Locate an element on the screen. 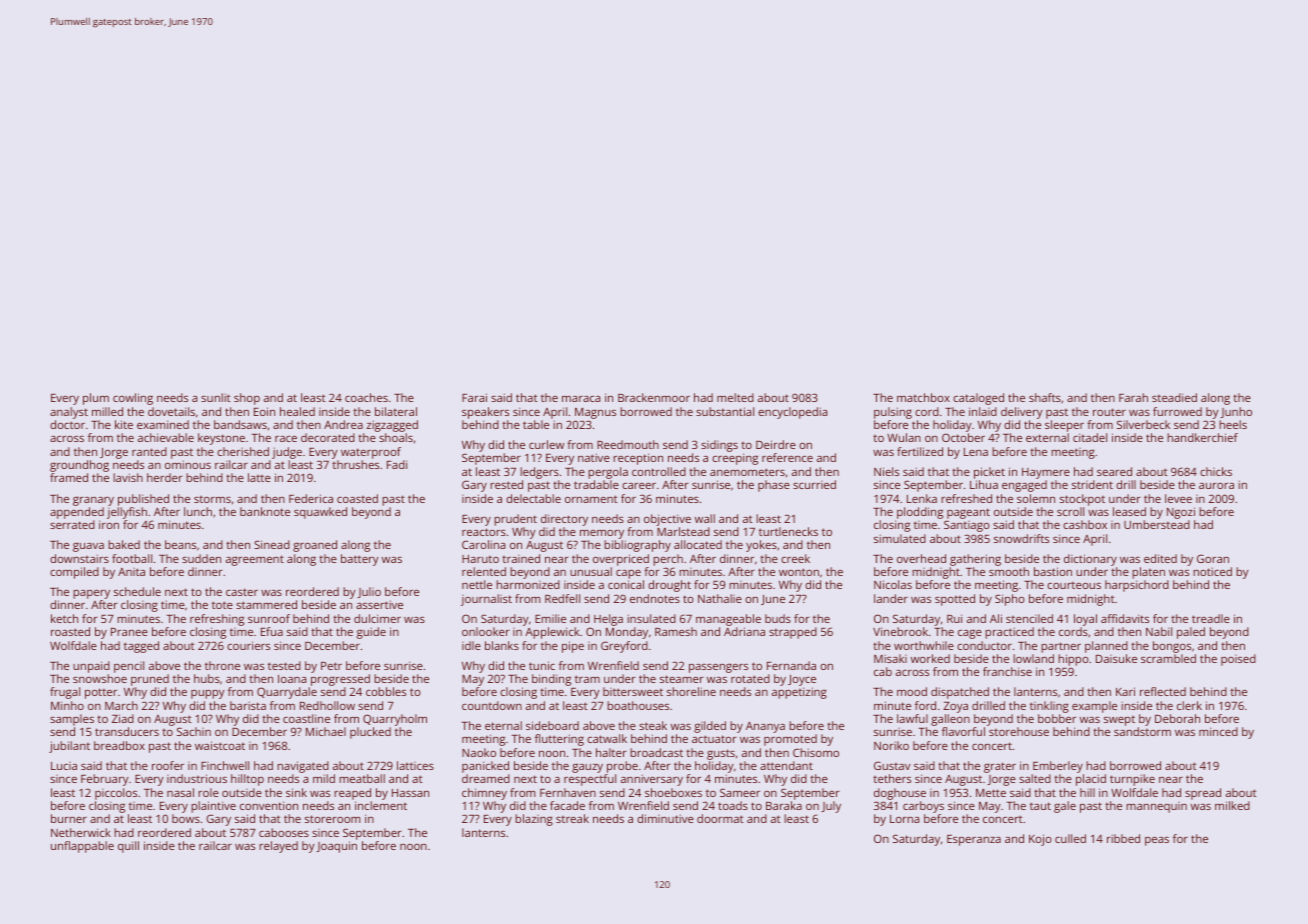 This screenshot has height=924, width=1308. Ngozi is located at coordinates (1181, 513).
